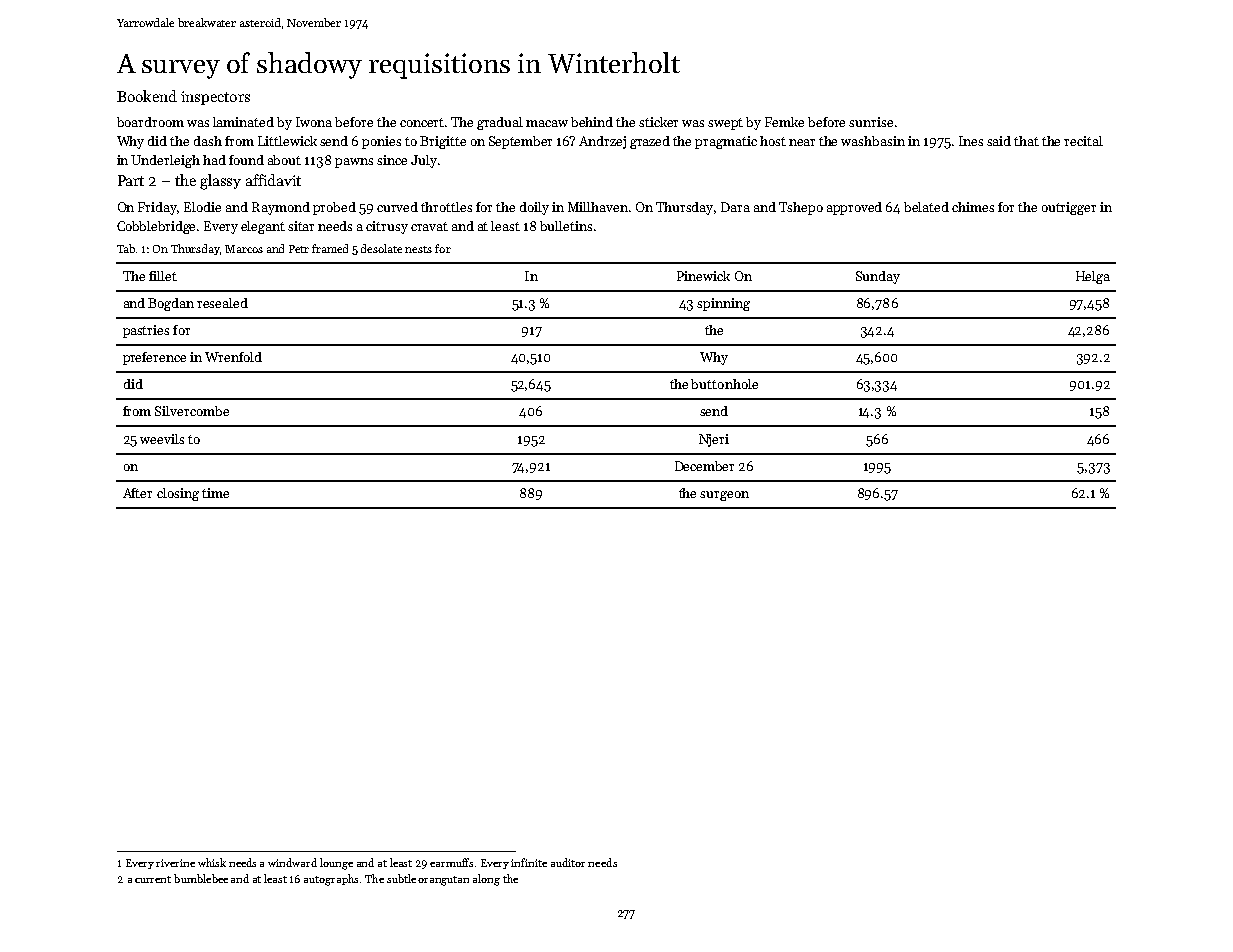 The width and height of the page is (1233, 952). I want to click on Ines, so click(971, 141).
